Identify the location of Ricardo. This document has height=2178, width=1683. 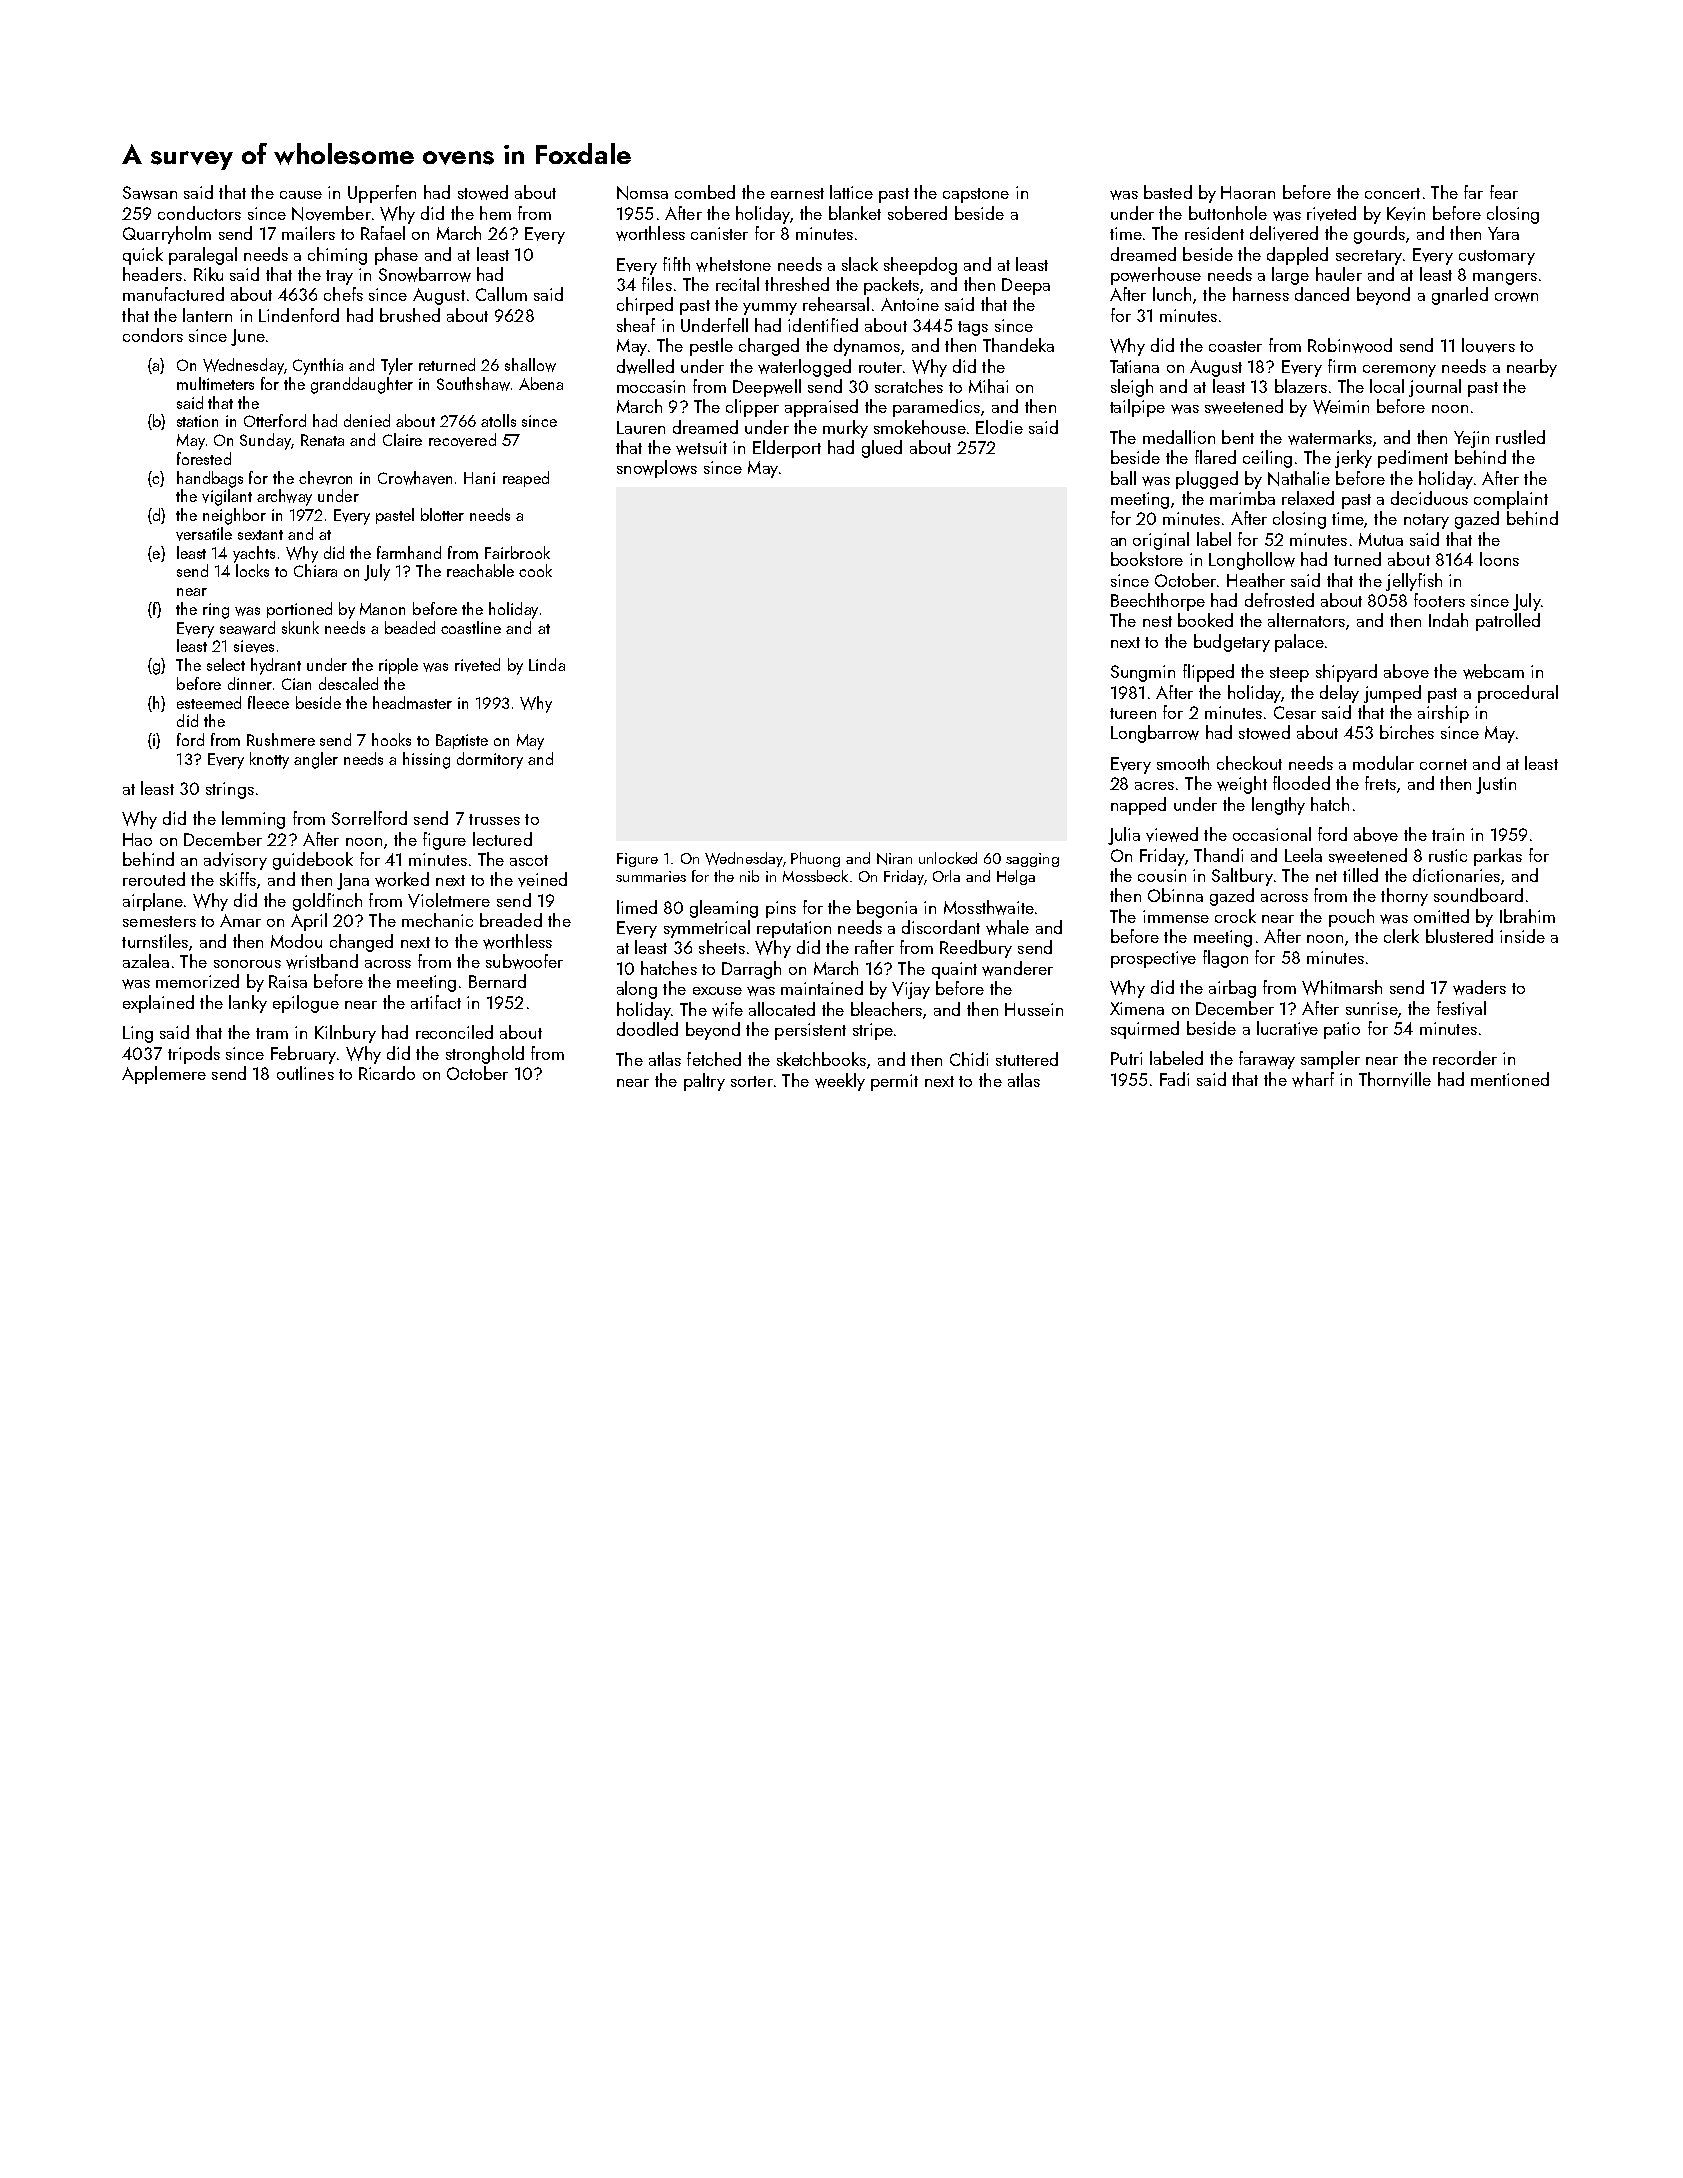
(387, 1073).
